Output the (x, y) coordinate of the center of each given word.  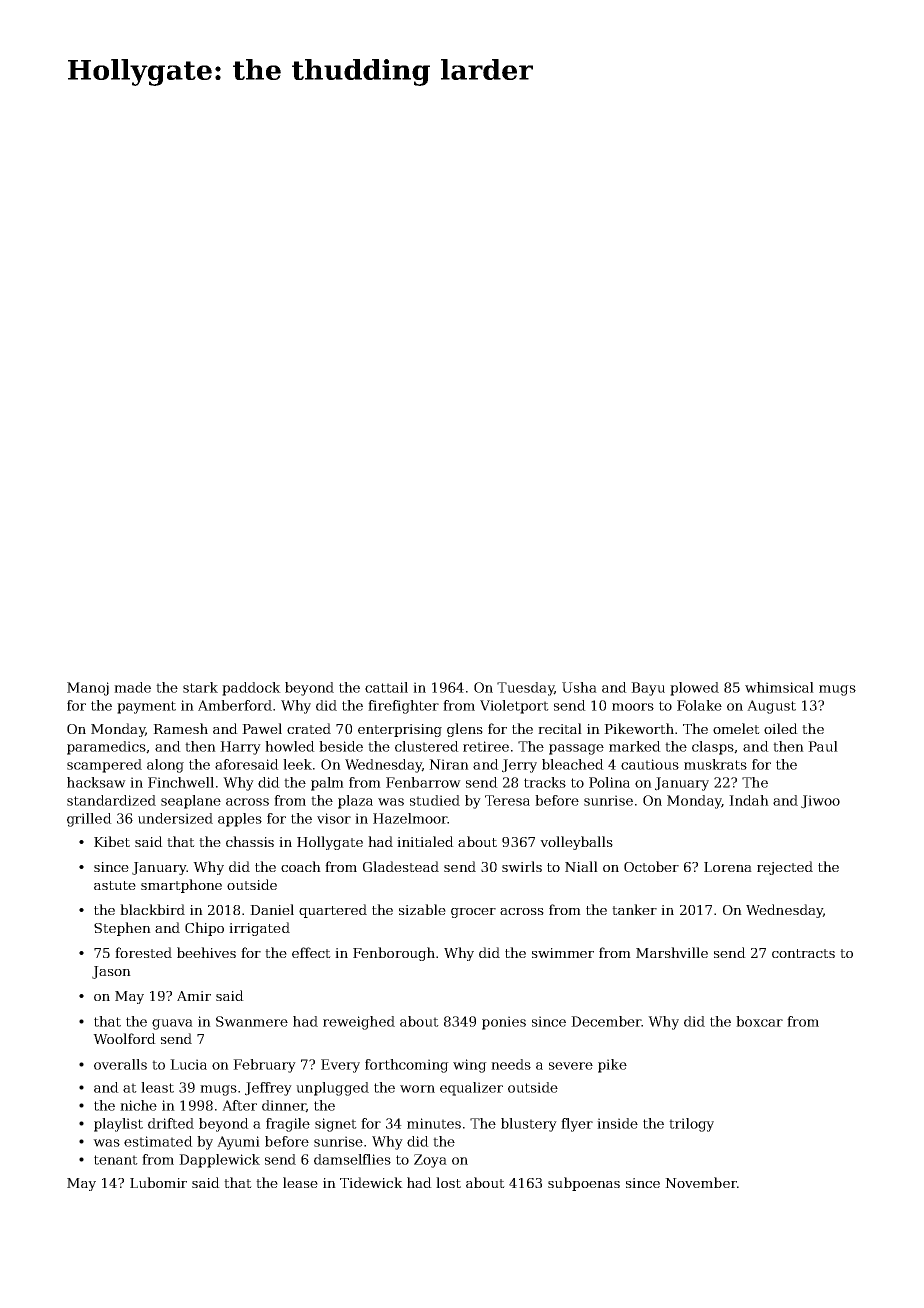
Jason (111, 972)
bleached (573, 764)
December (606, 1021)
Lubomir (158, 1182)
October (651, 866)
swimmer (563, 953)
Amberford (235, 705)
